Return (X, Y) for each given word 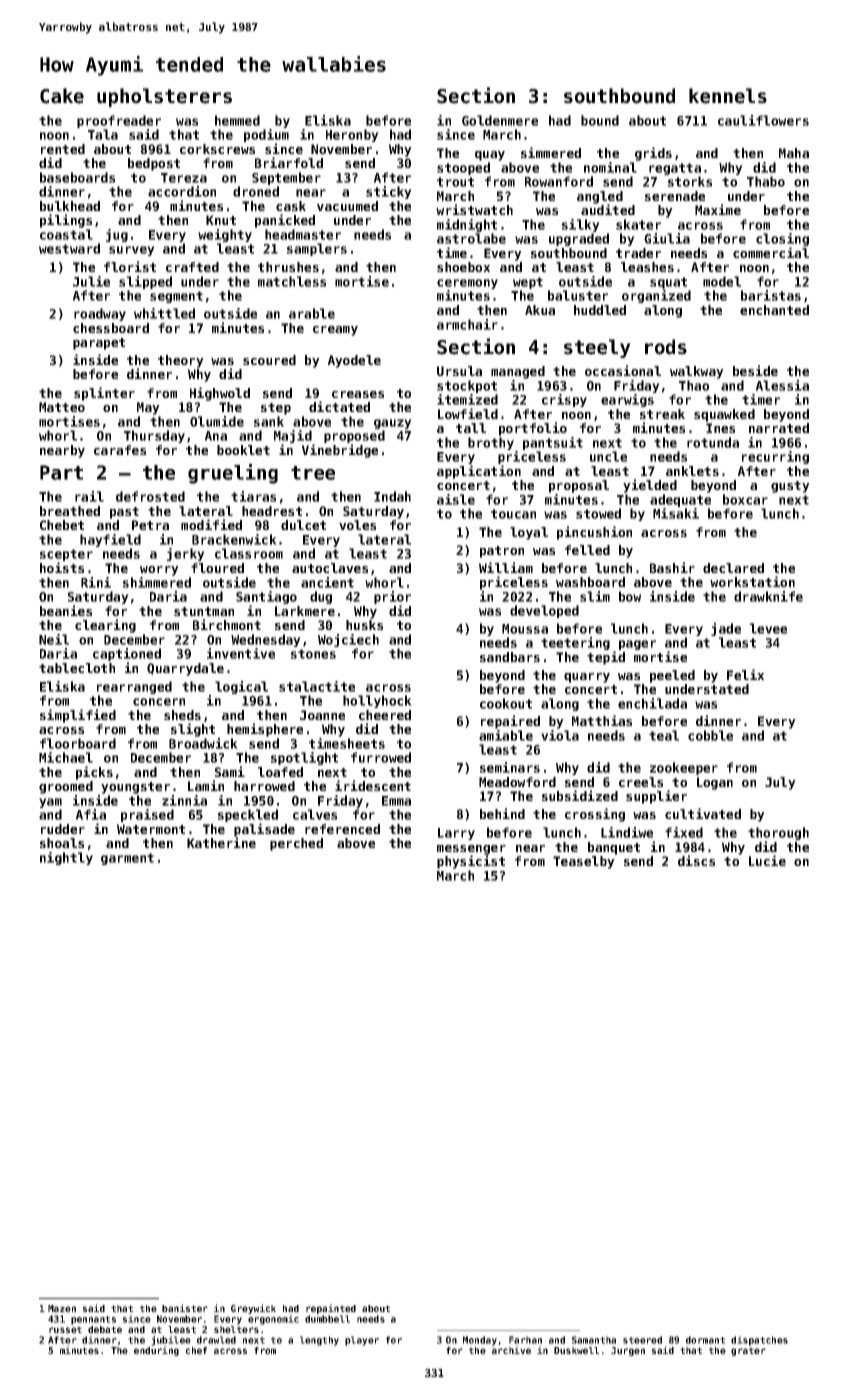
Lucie (767, 860)
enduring (156, 1351)
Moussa (525, 629)
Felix (745, 674)
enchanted (774, 310)
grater (748, 1351)
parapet (99, 344)
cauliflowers (763, 120)
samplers (317, 249)
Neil (54, 639)
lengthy (319, 1341)
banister (185, 1308)
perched (296, 844)
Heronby (352, 135)
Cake (62, 96)
